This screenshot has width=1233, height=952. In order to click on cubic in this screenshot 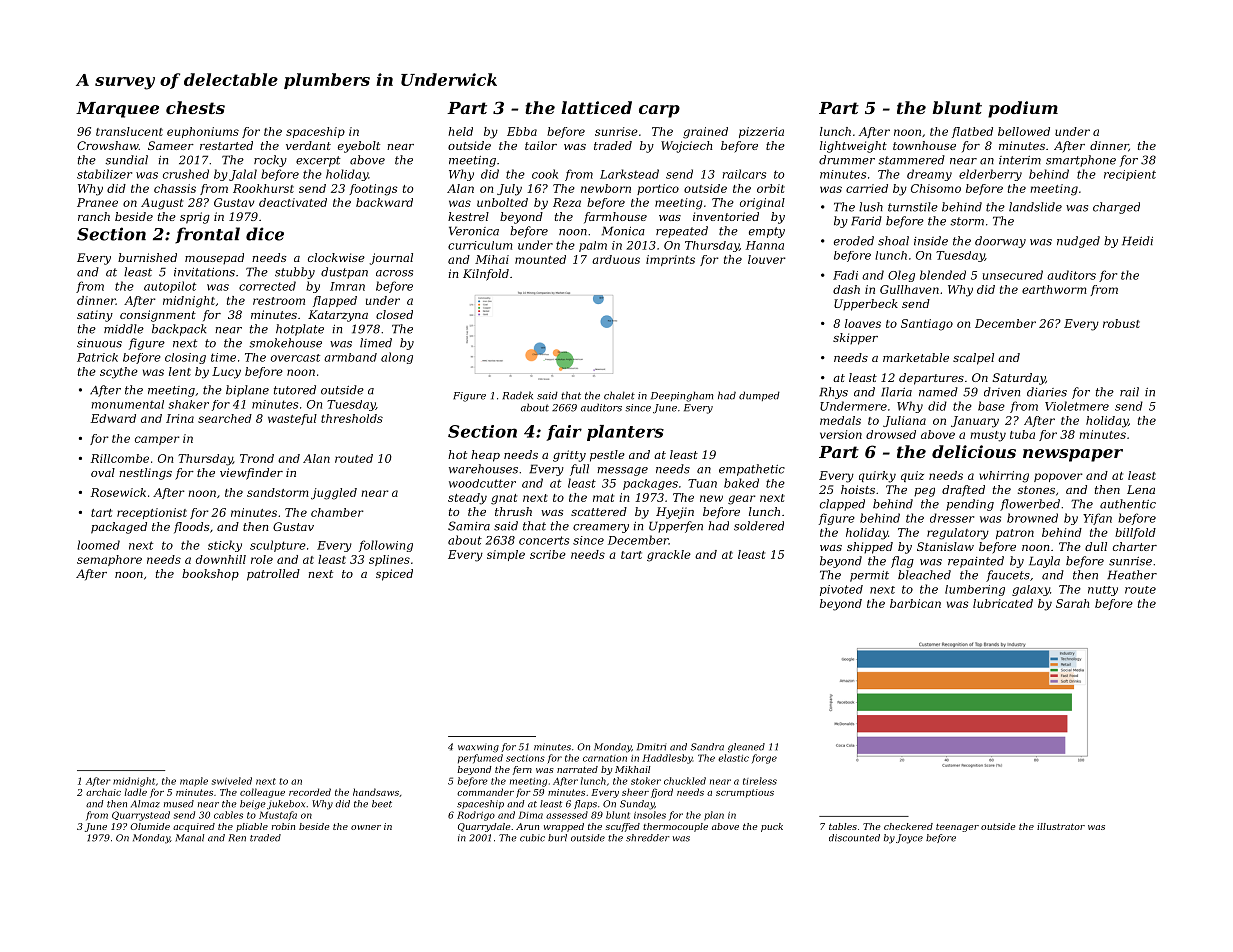, I will do `click(532, 838)`.
